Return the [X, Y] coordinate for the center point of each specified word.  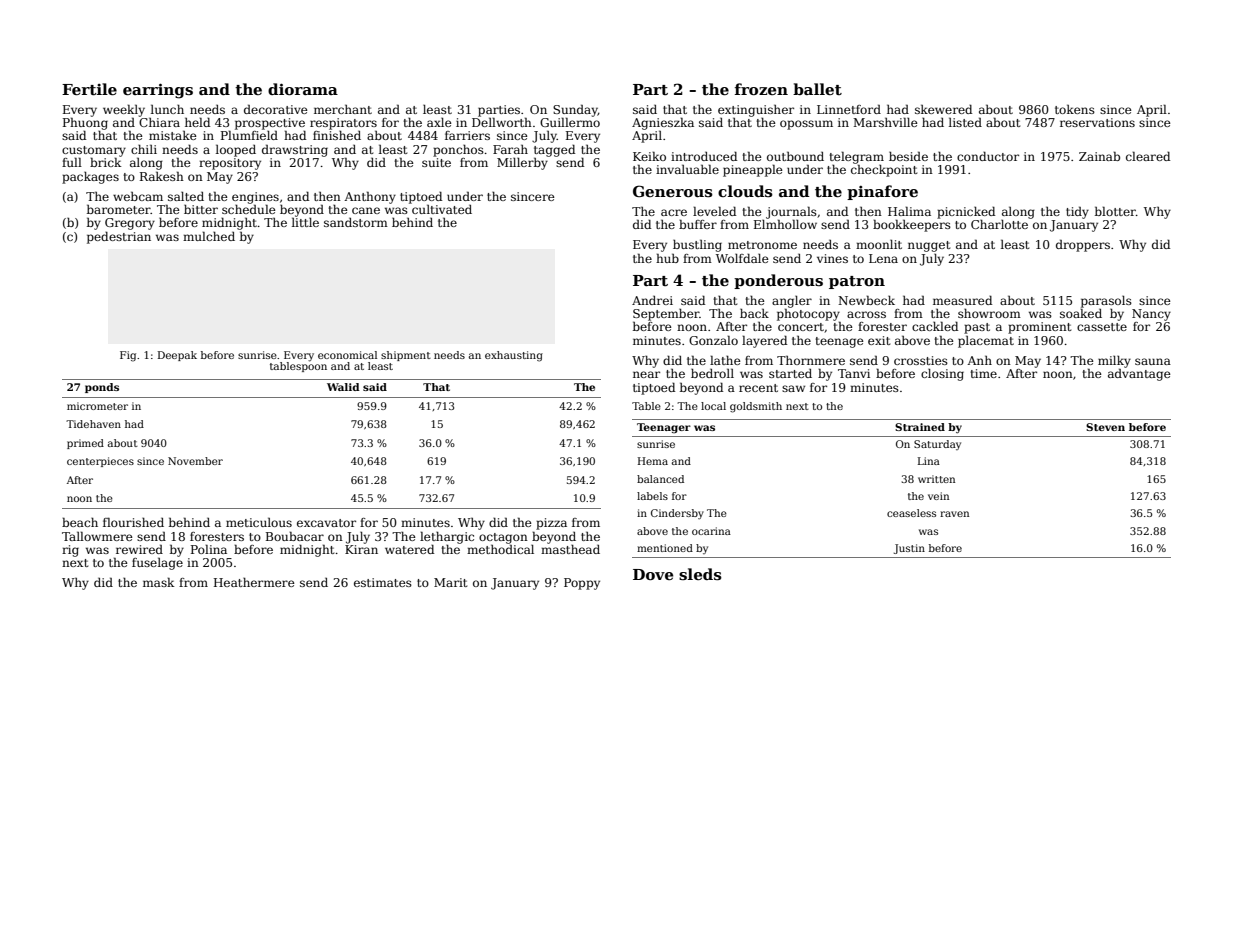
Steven [1105, 427]
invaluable [687, 169]
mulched [209, 236]
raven [954, 514]
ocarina [711, 531]
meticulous [259, 522]
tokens [1075, 109]
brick [106, 162]
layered [764, 341]
